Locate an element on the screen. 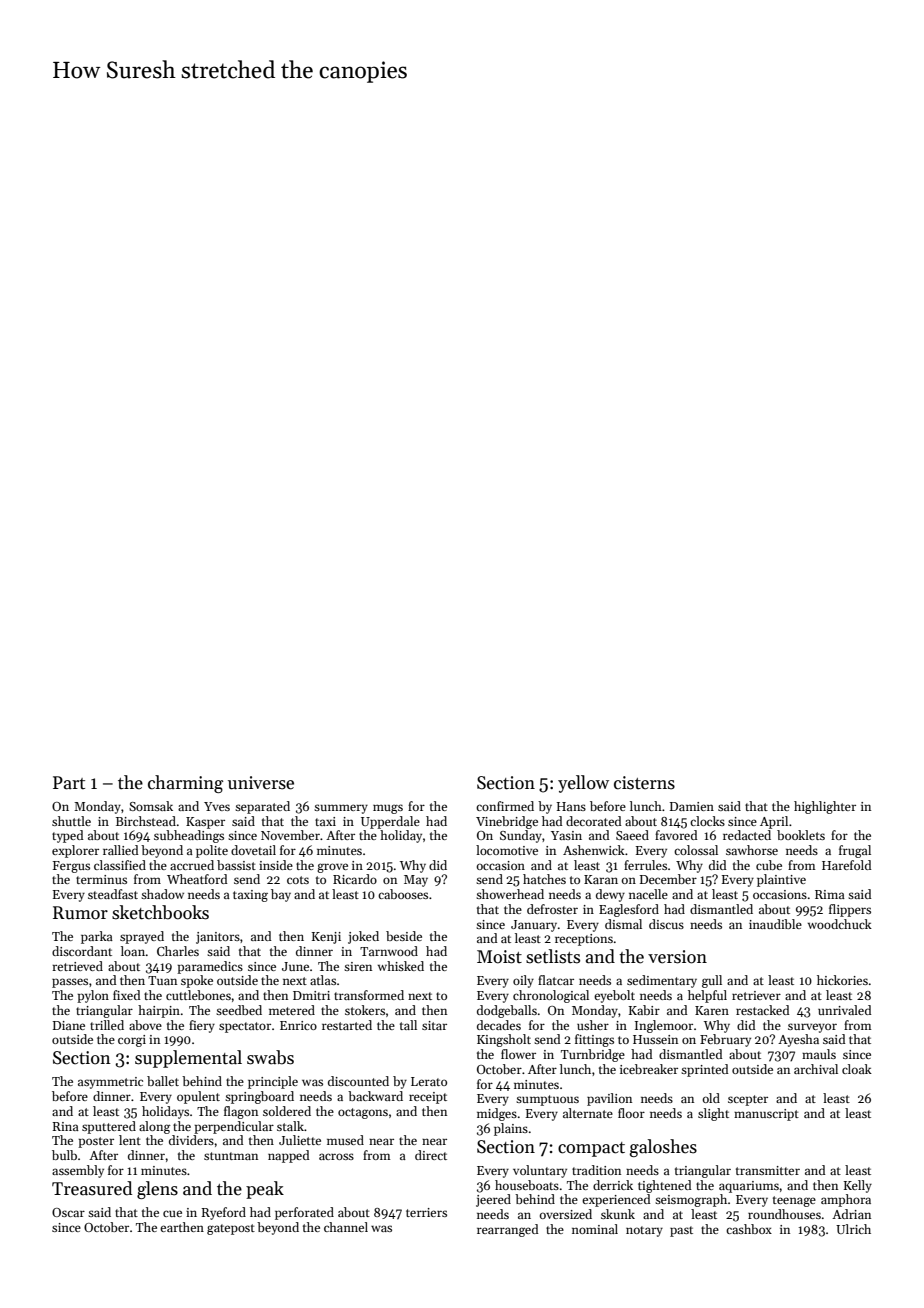 The height and width of the screenshot is (1308, 924). spectator is located at coordinates (245, 1027).
